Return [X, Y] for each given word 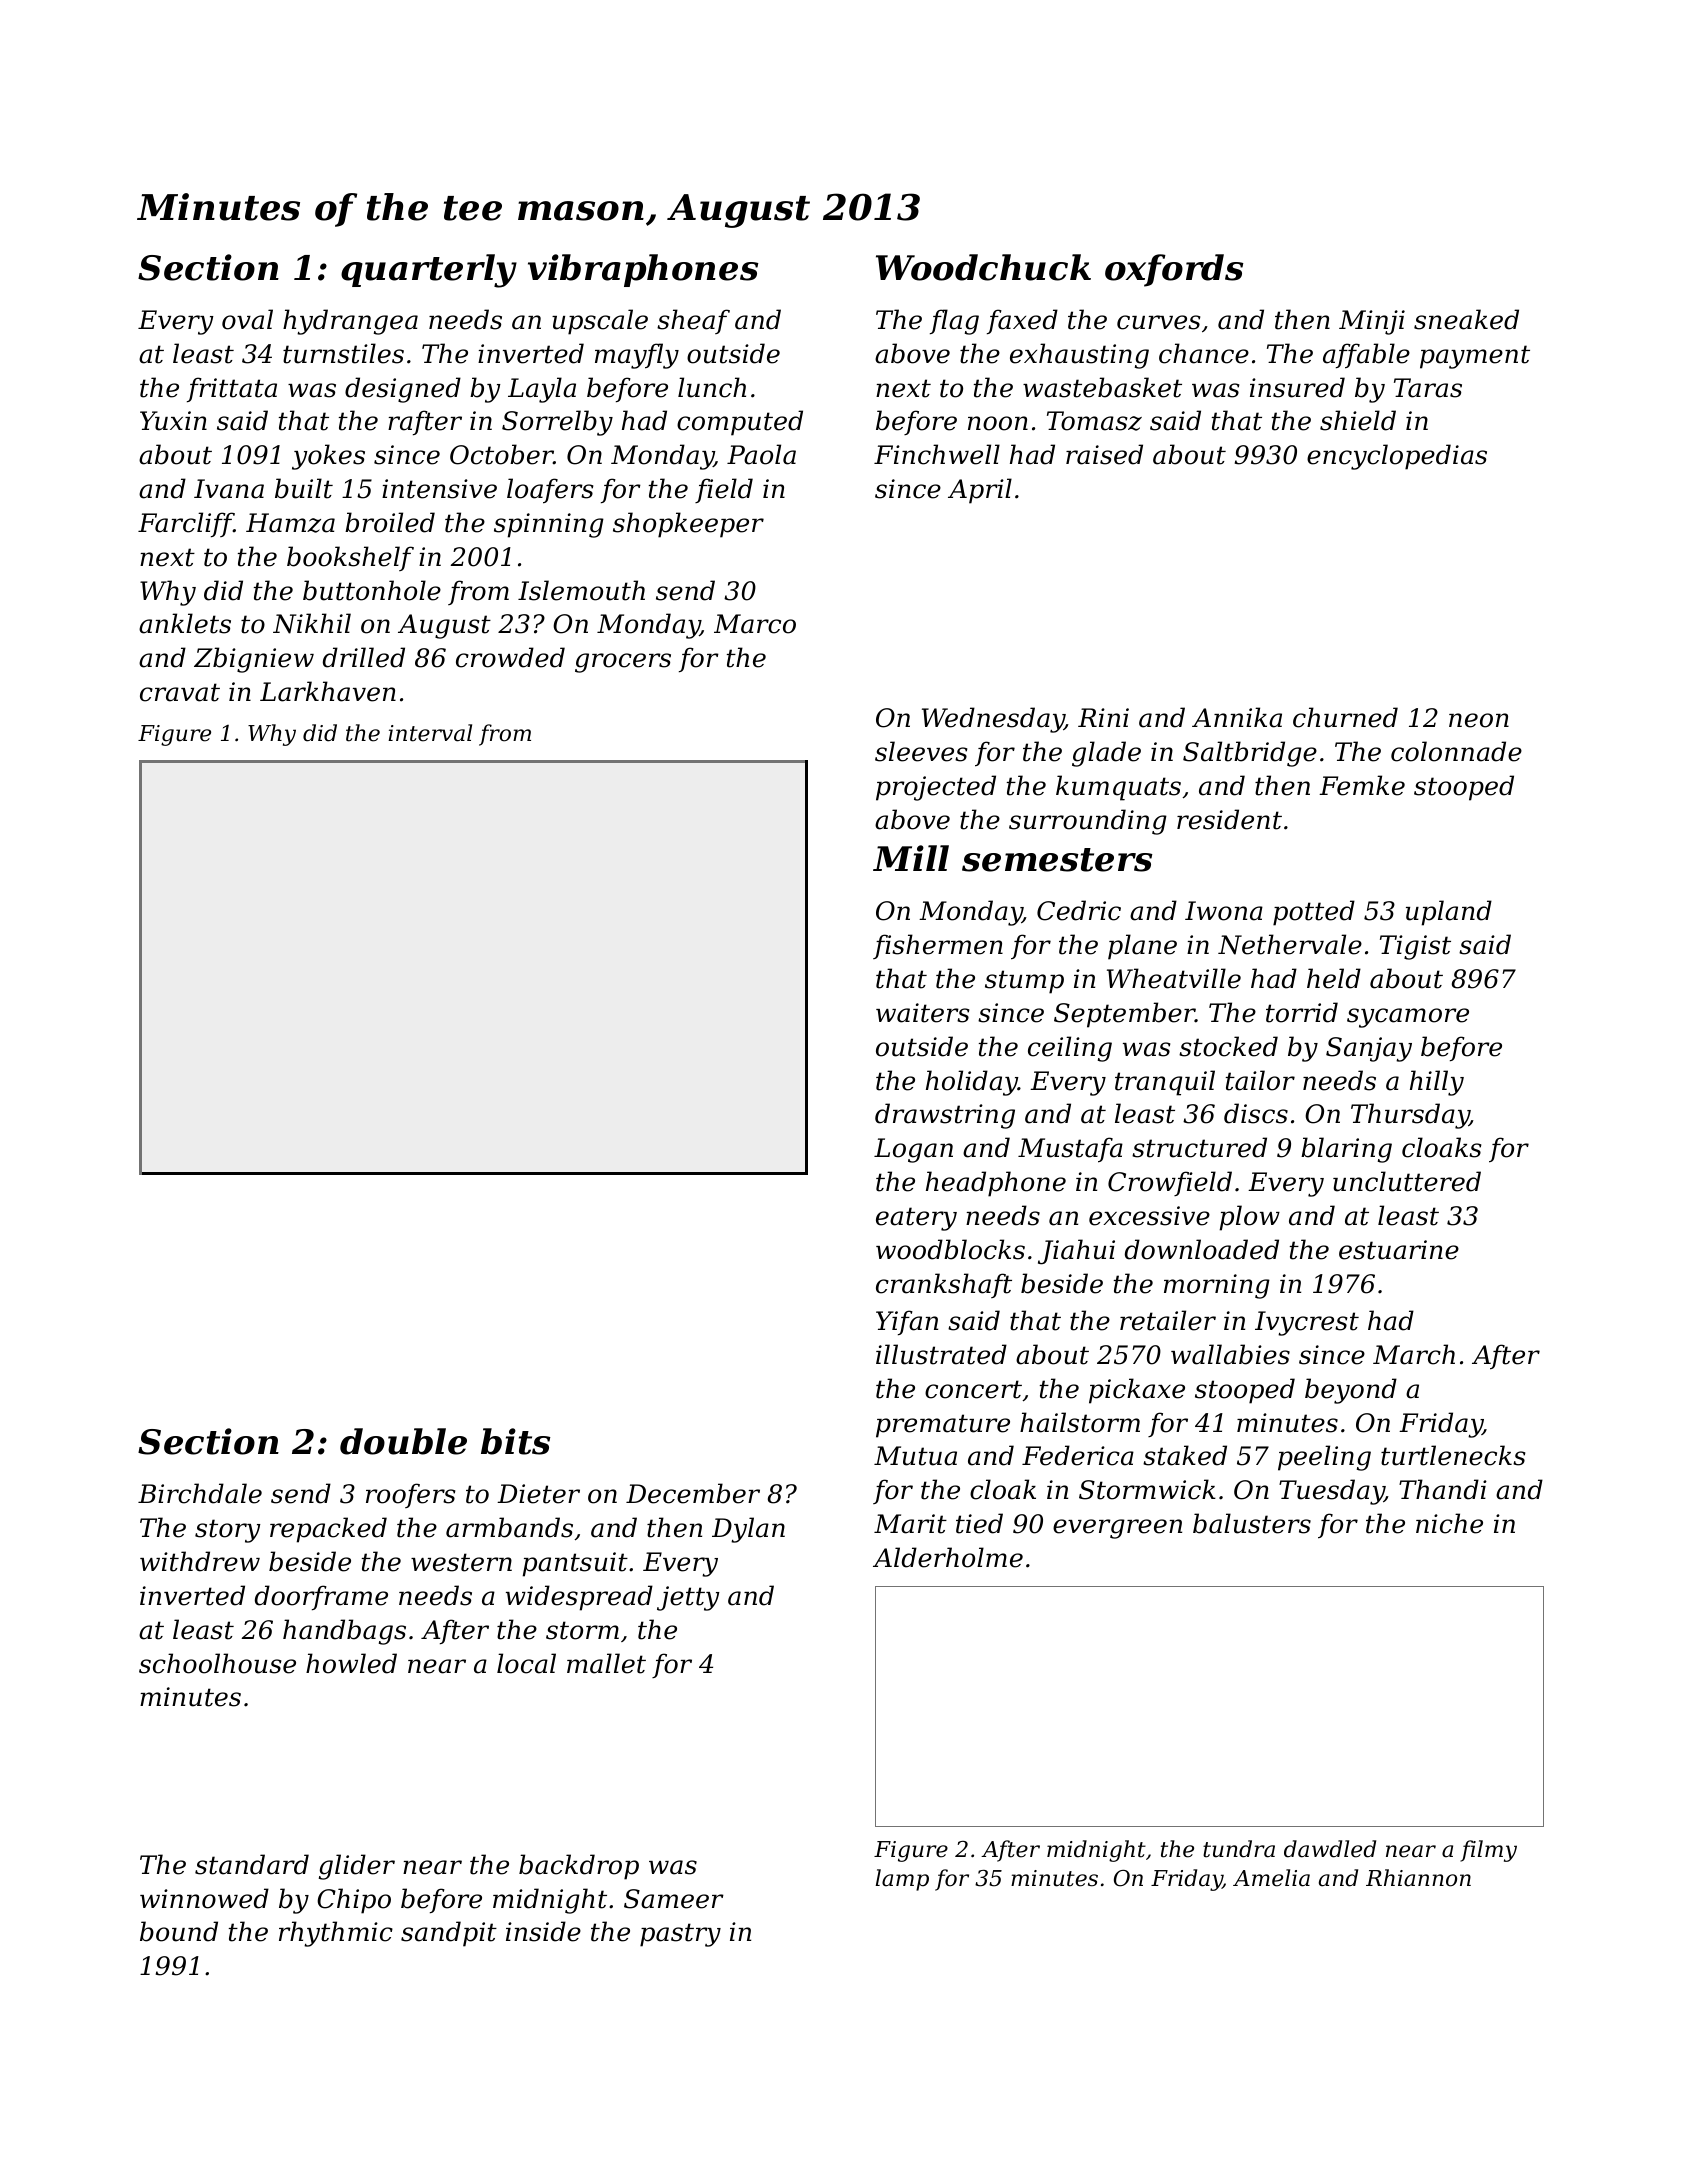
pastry [680, 1935]
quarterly [429, 271]
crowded [510, 657]
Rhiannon [1418, 1878]
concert [973, 1389]
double [403, 1441]
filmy [1488, 1851]
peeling [1324, 1458]
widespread [579, 1598]
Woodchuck [983, 267]
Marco [755, 624]
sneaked [1466, 319]
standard [252, 1864]
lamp [902, 1880]
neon [1479, 720]
